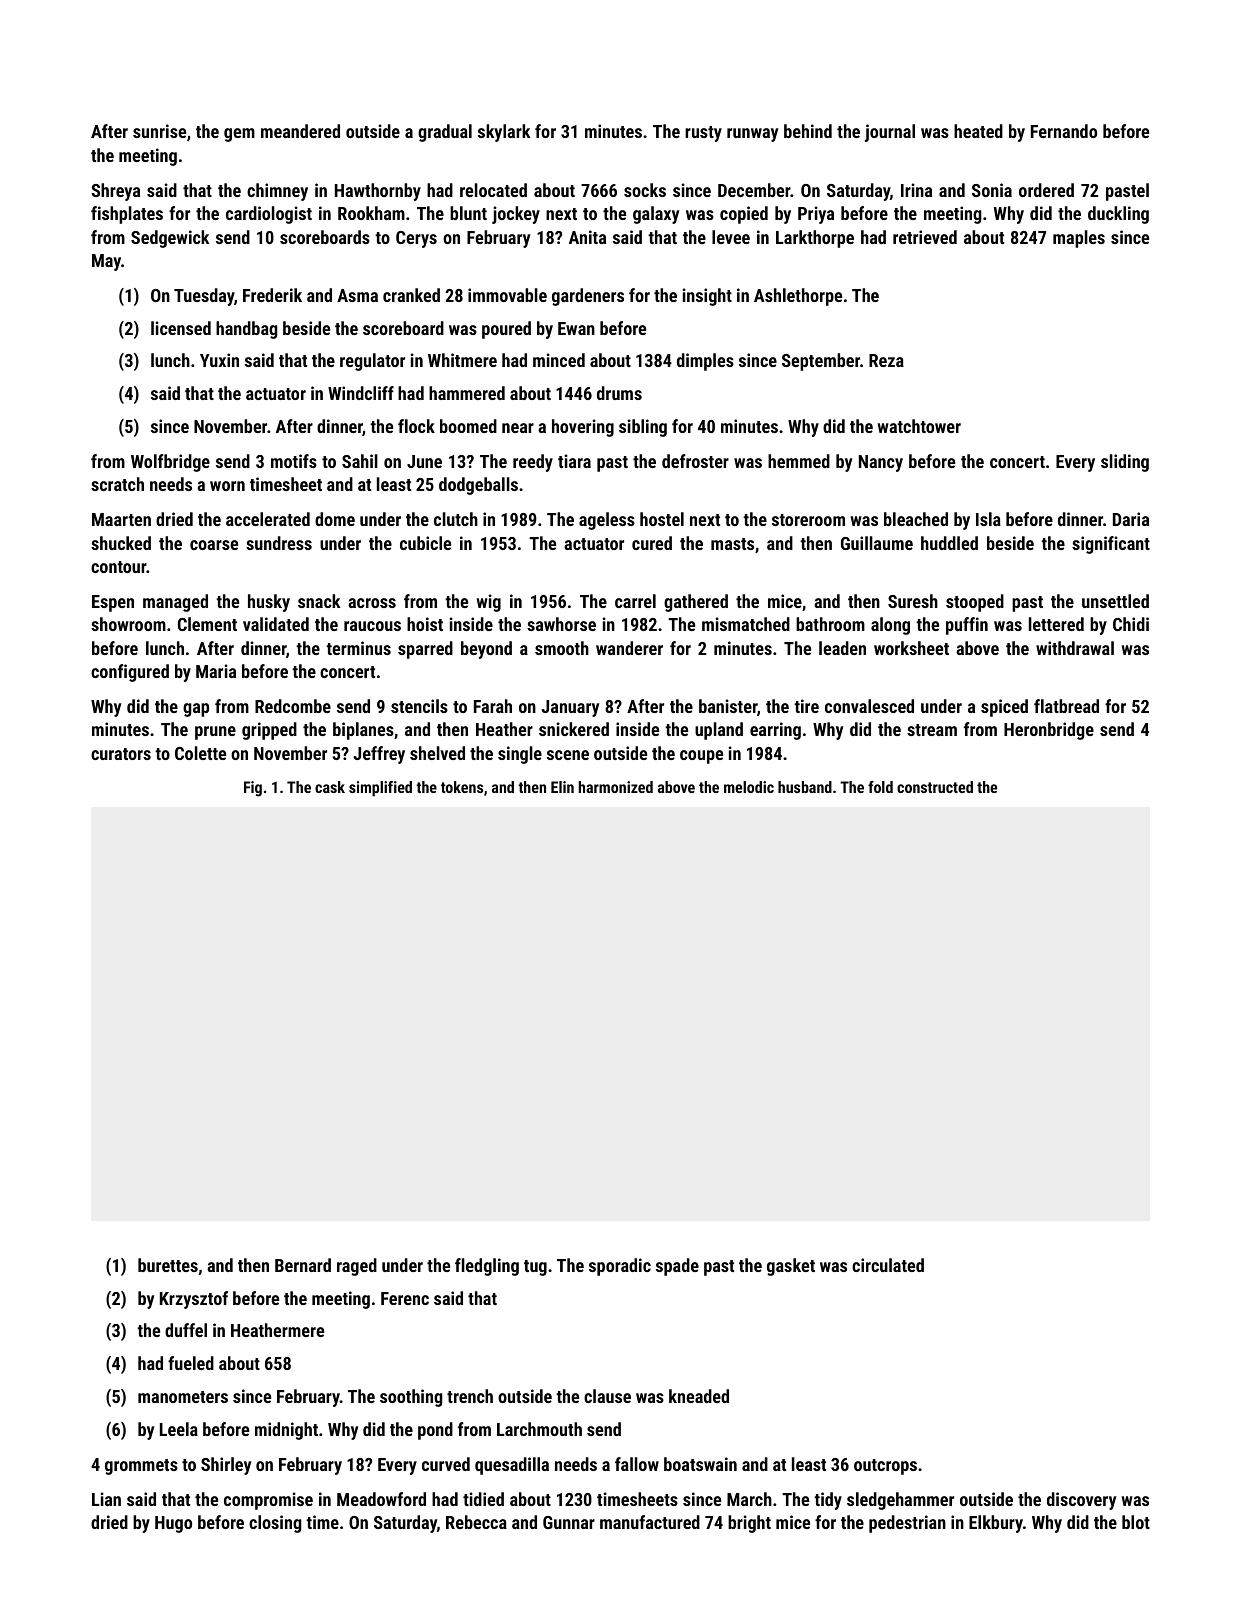 The image size is (1241, 1606). What do you see at coordinates (121, 754) in the image?
I see `curators` at bounding box center [121, 754].
